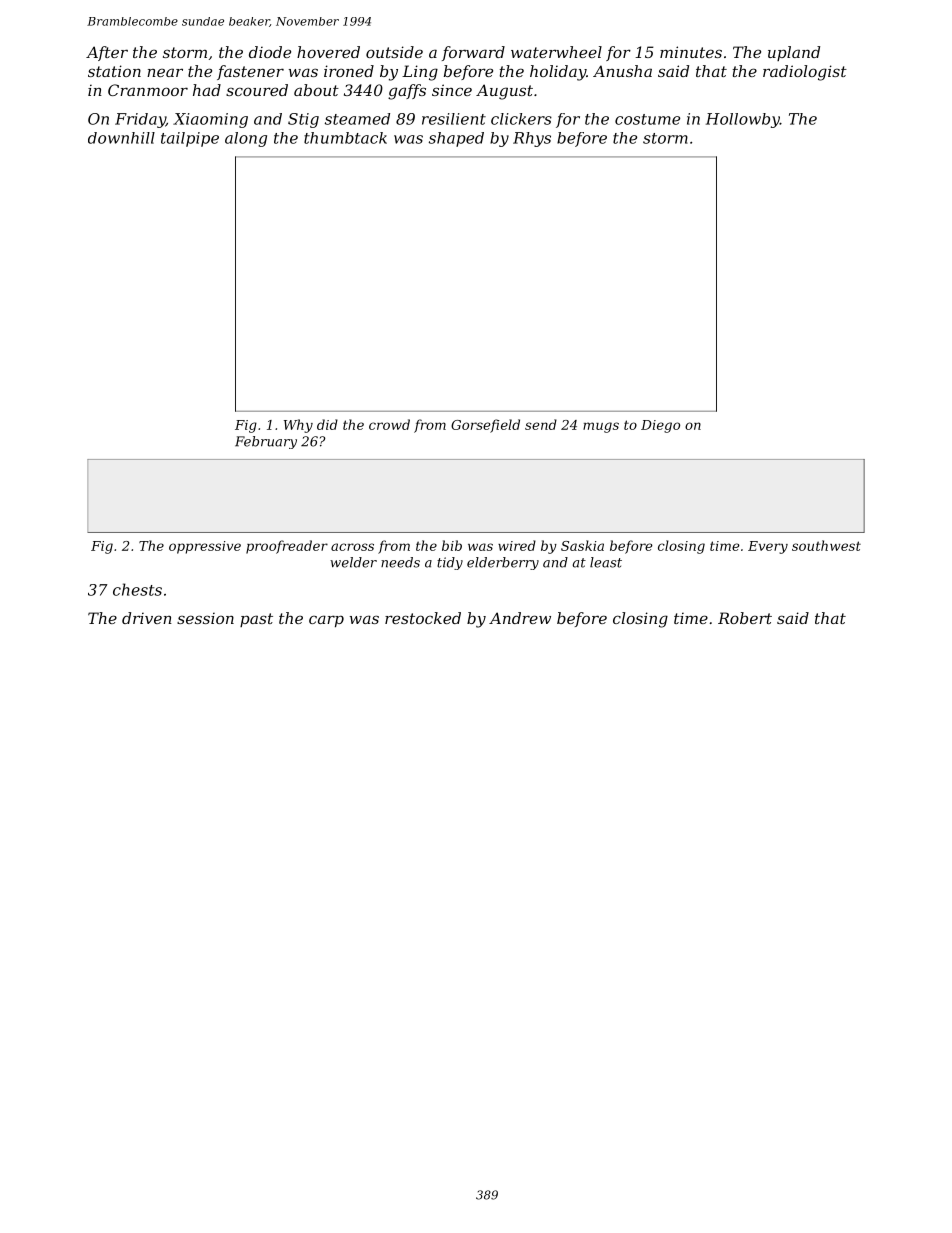 This screenshot has width=952, height=1233. I want to click on crowd, so click(389, 424).
